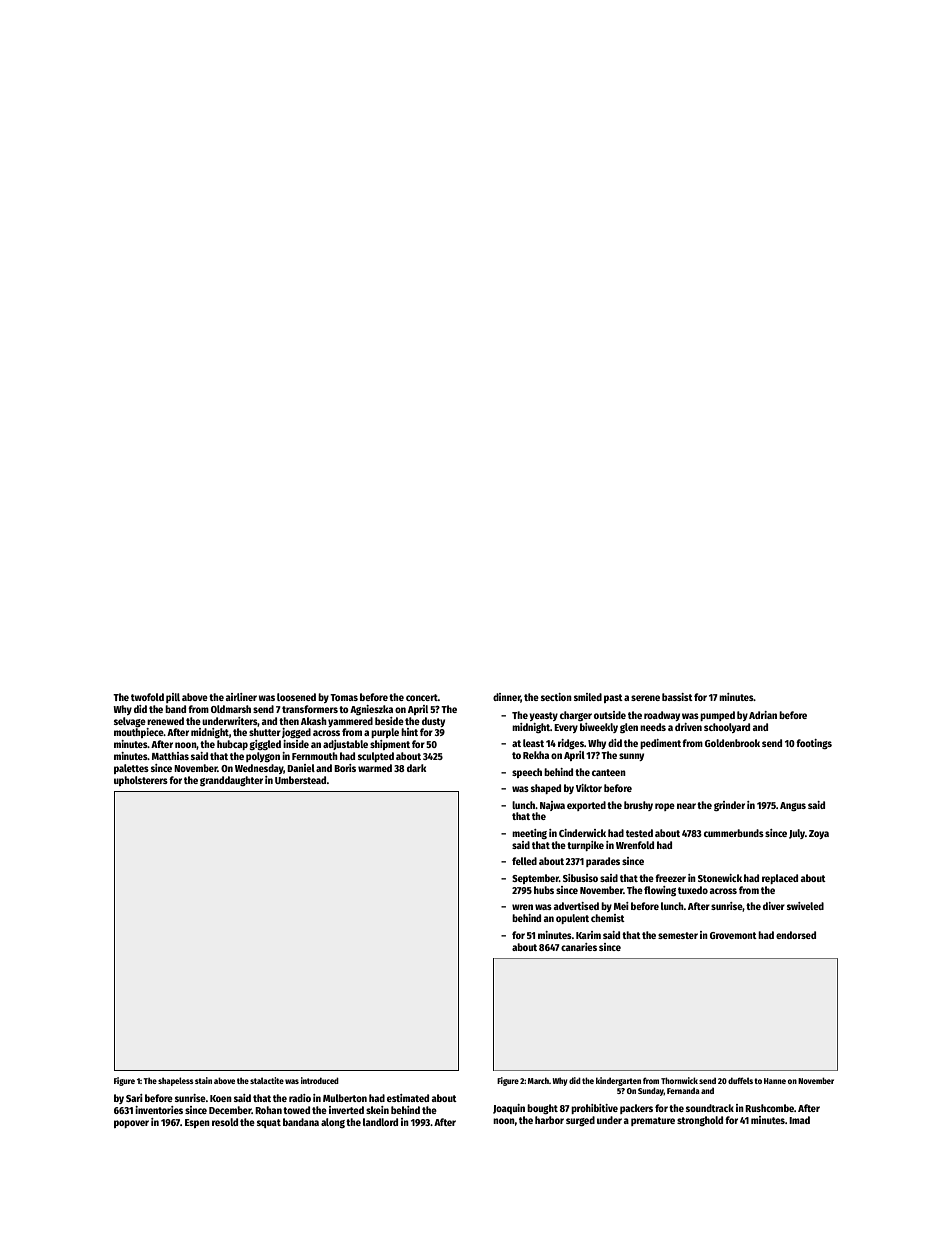  Describe the element at coordinates (579, 947) in the screenshot. I see `canaries` at that location.
